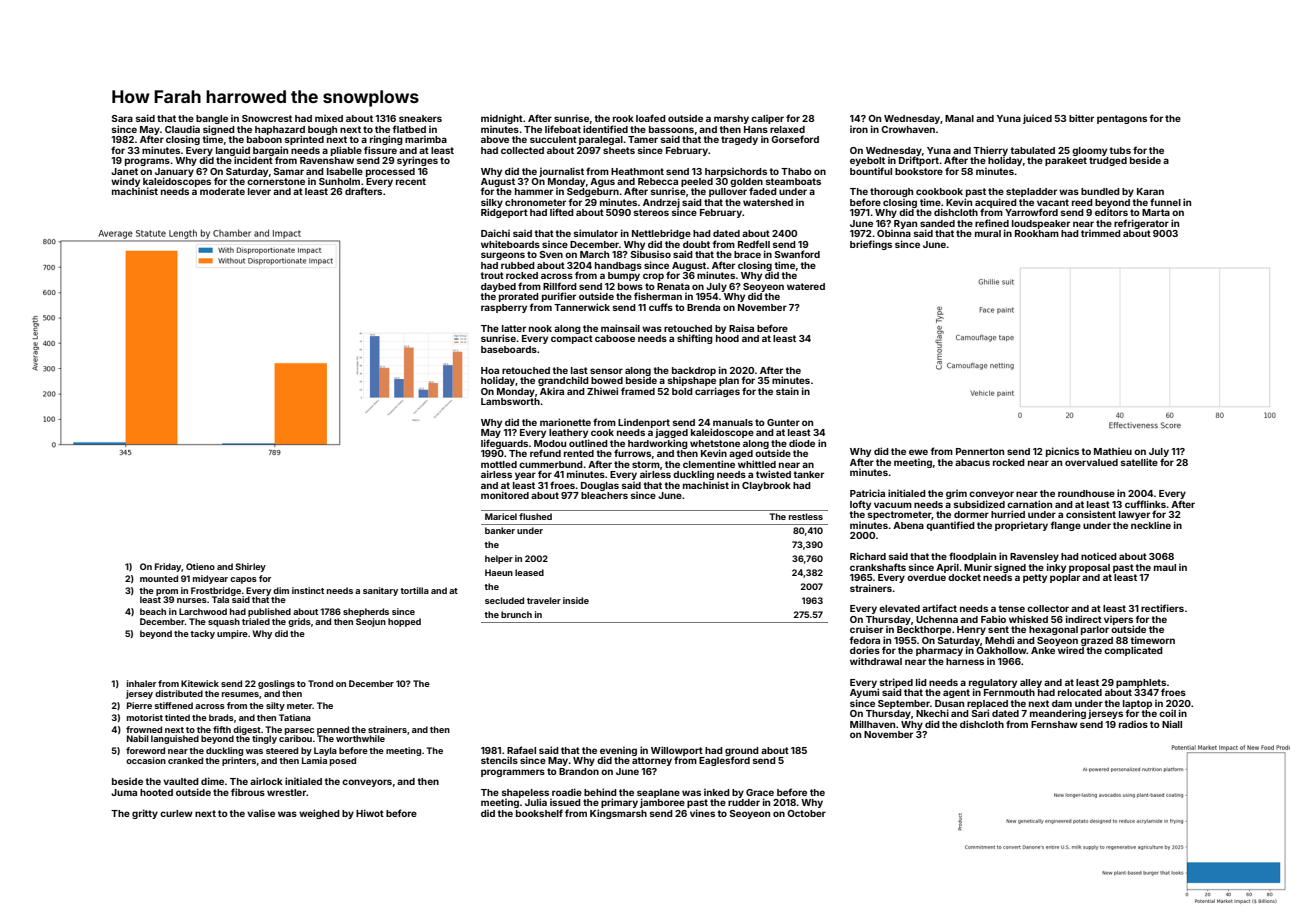  What do you see at coordinates (239, 761) in the screenshot?
I see `printers` at bounding box center [239, 761].
